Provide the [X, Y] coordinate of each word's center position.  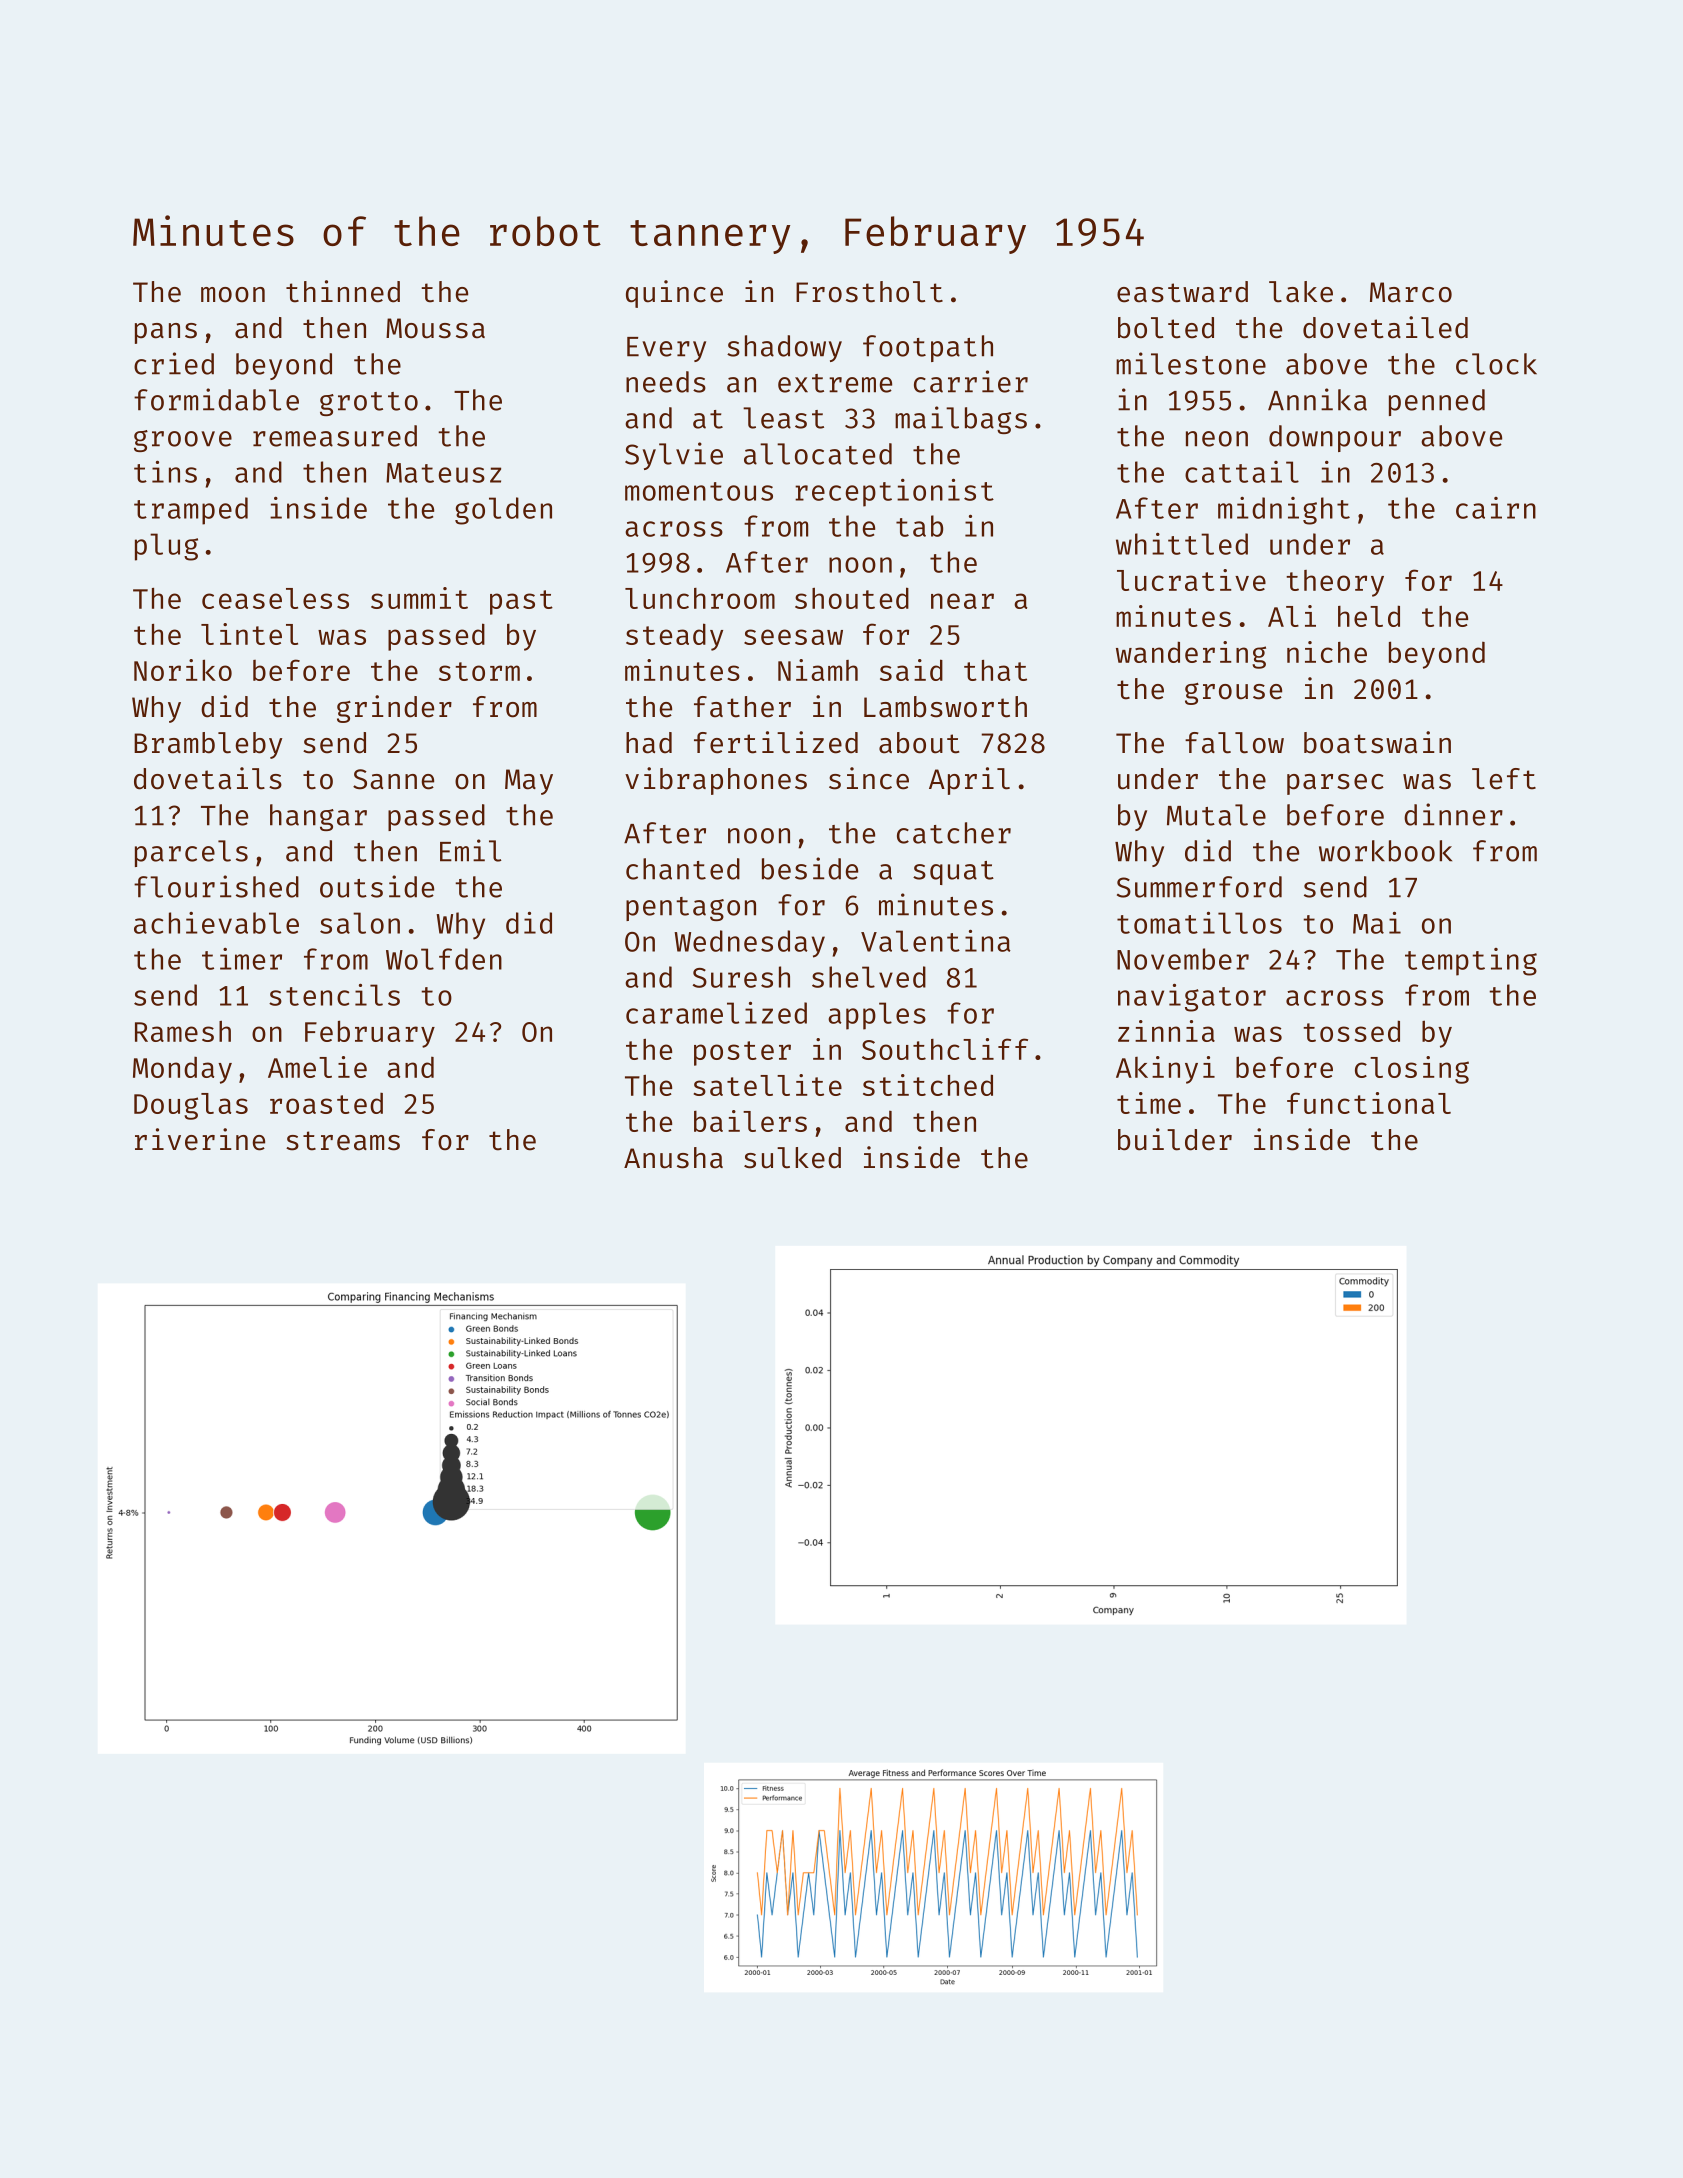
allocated [818, 454]
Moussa [435, 328]
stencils [334, 995]
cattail [1242, 472]
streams [343, 1141]
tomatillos [1199, 923]
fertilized [776, 742]
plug [166, 547]
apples [877, 1016]
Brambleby [208, 745]
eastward [1182, 292]
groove [183, 441]
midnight [1284, 511]
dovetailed [1385, 327]
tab [919, 526]
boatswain [1377, 742]
